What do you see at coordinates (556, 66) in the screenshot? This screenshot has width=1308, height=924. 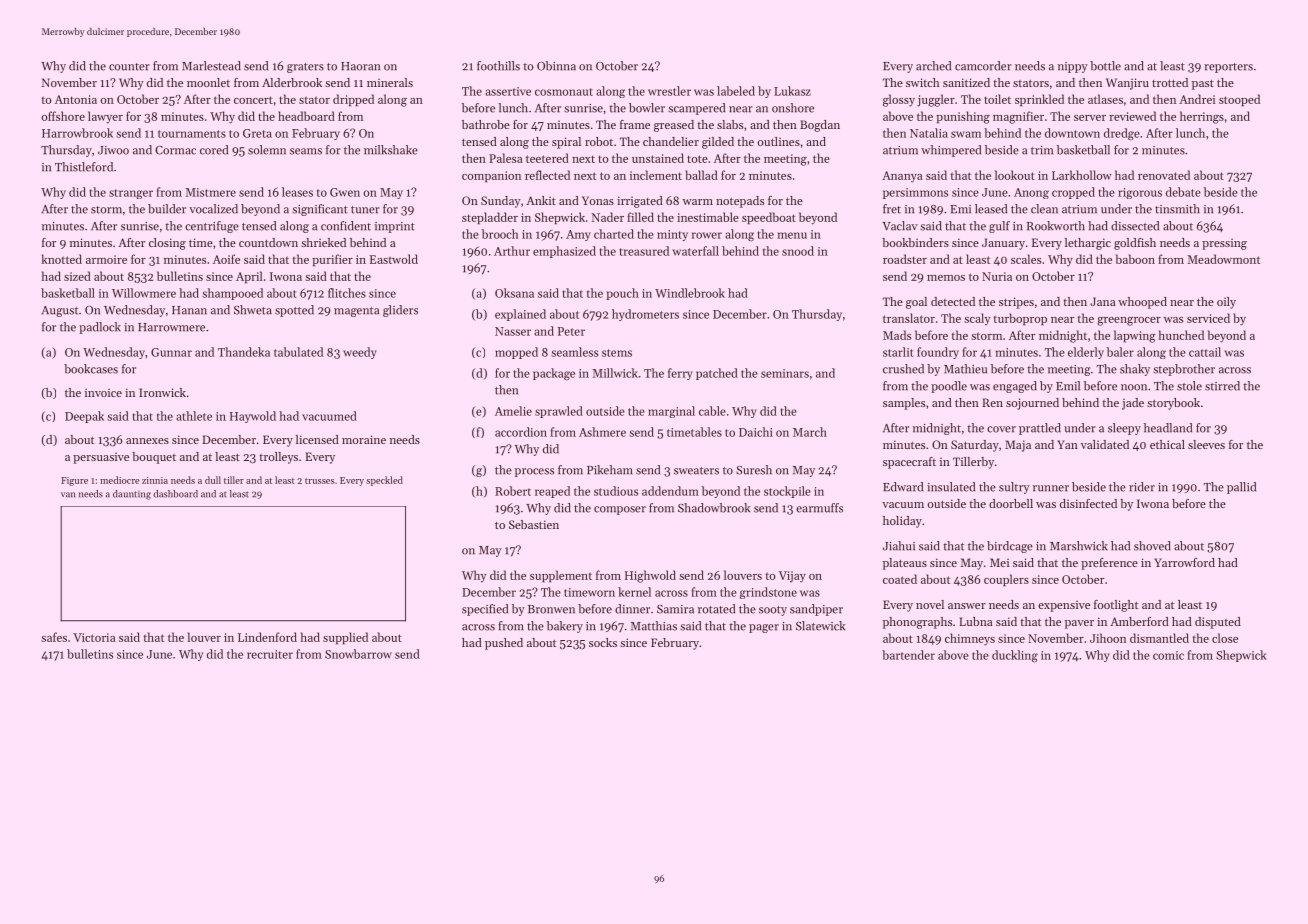 I see `Obinna` at bounding box center [556, 66].
